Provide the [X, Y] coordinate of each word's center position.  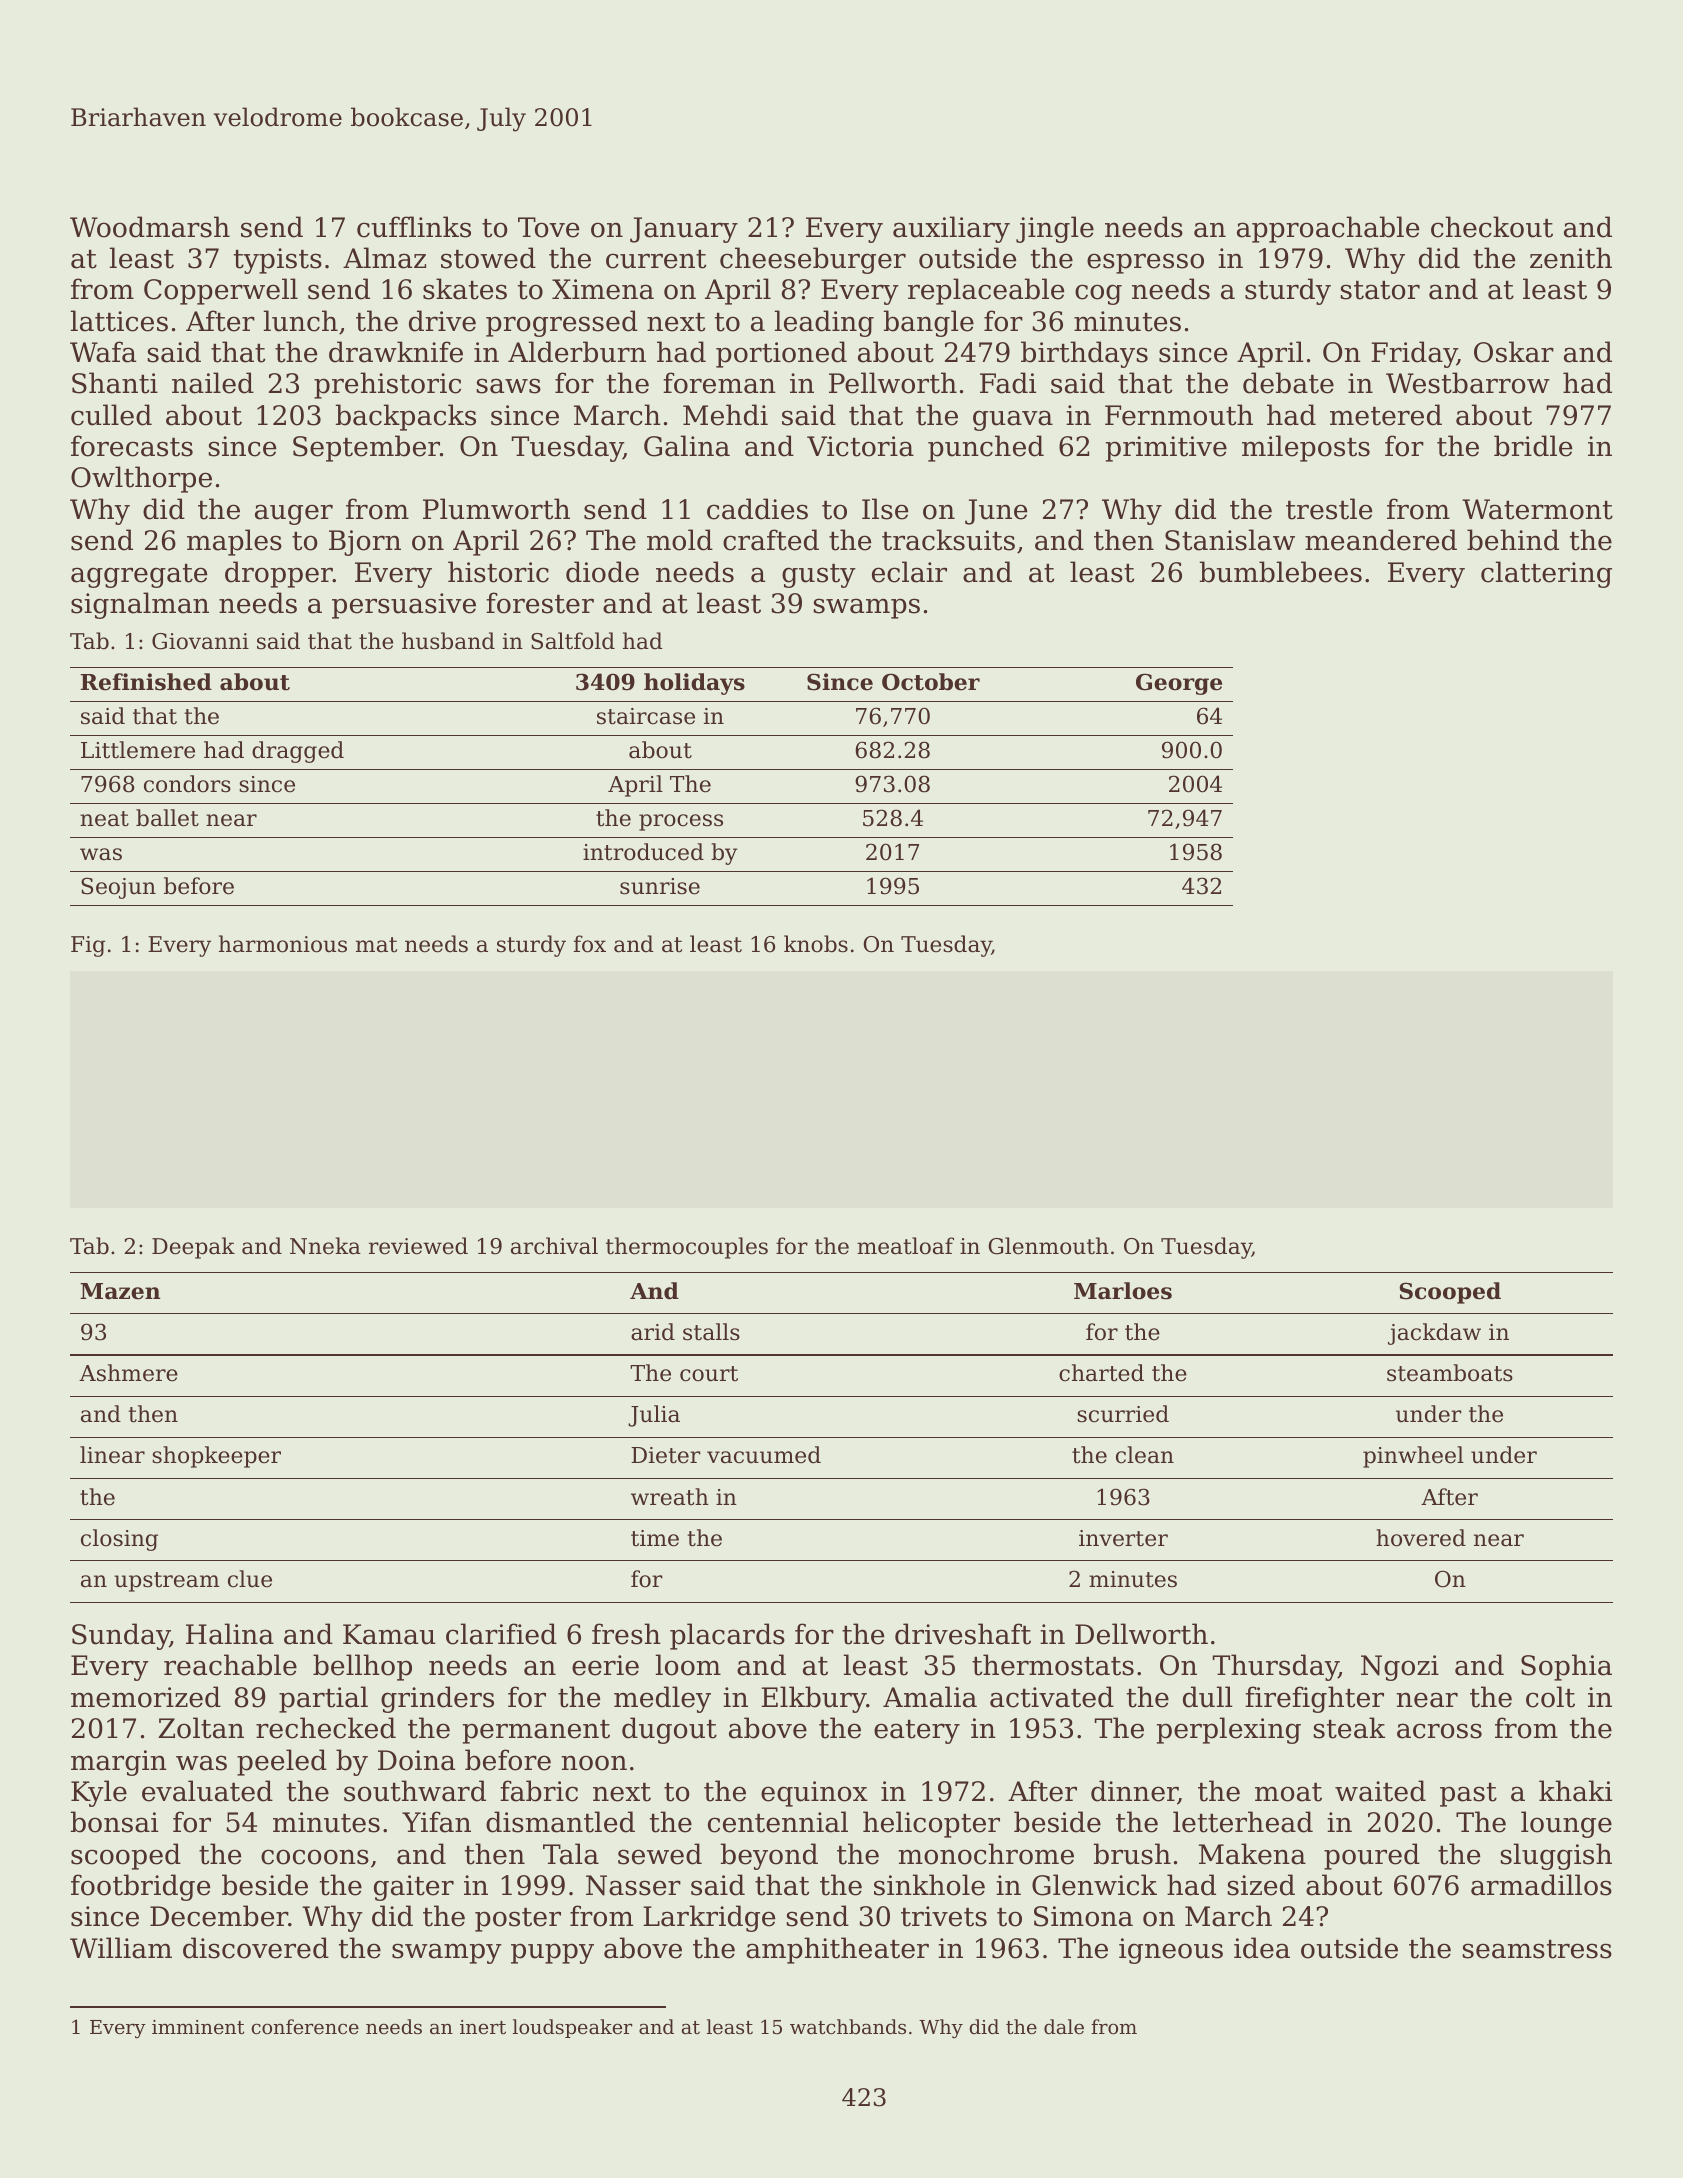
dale [1064, 2026]
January [684, 230]
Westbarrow [1468, 383]
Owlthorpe [141, 479]
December [219, 1916]
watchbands [848, 2026]
